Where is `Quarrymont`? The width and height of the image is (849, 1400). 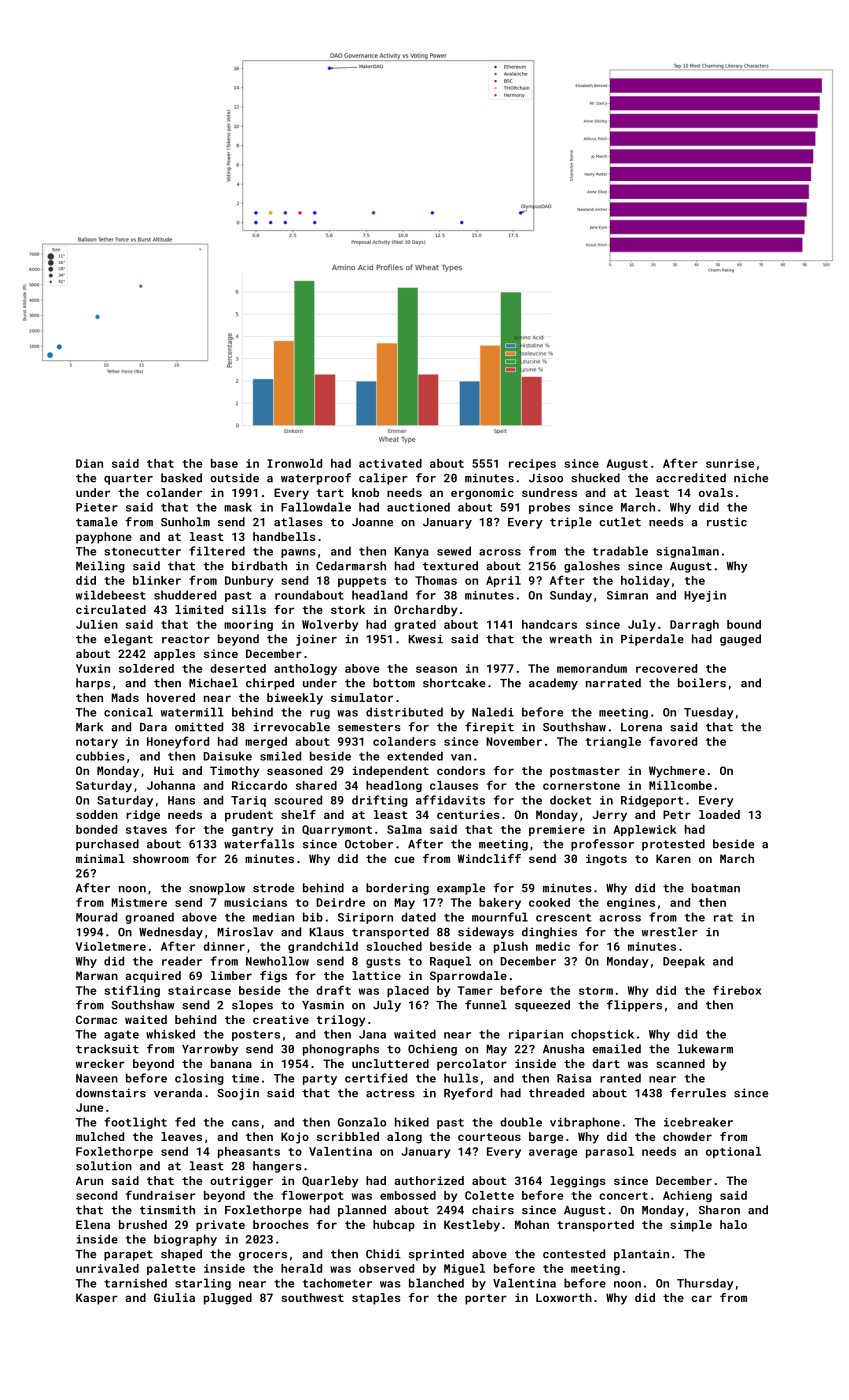 Quarrymont is located at coordinates (337, 830).
